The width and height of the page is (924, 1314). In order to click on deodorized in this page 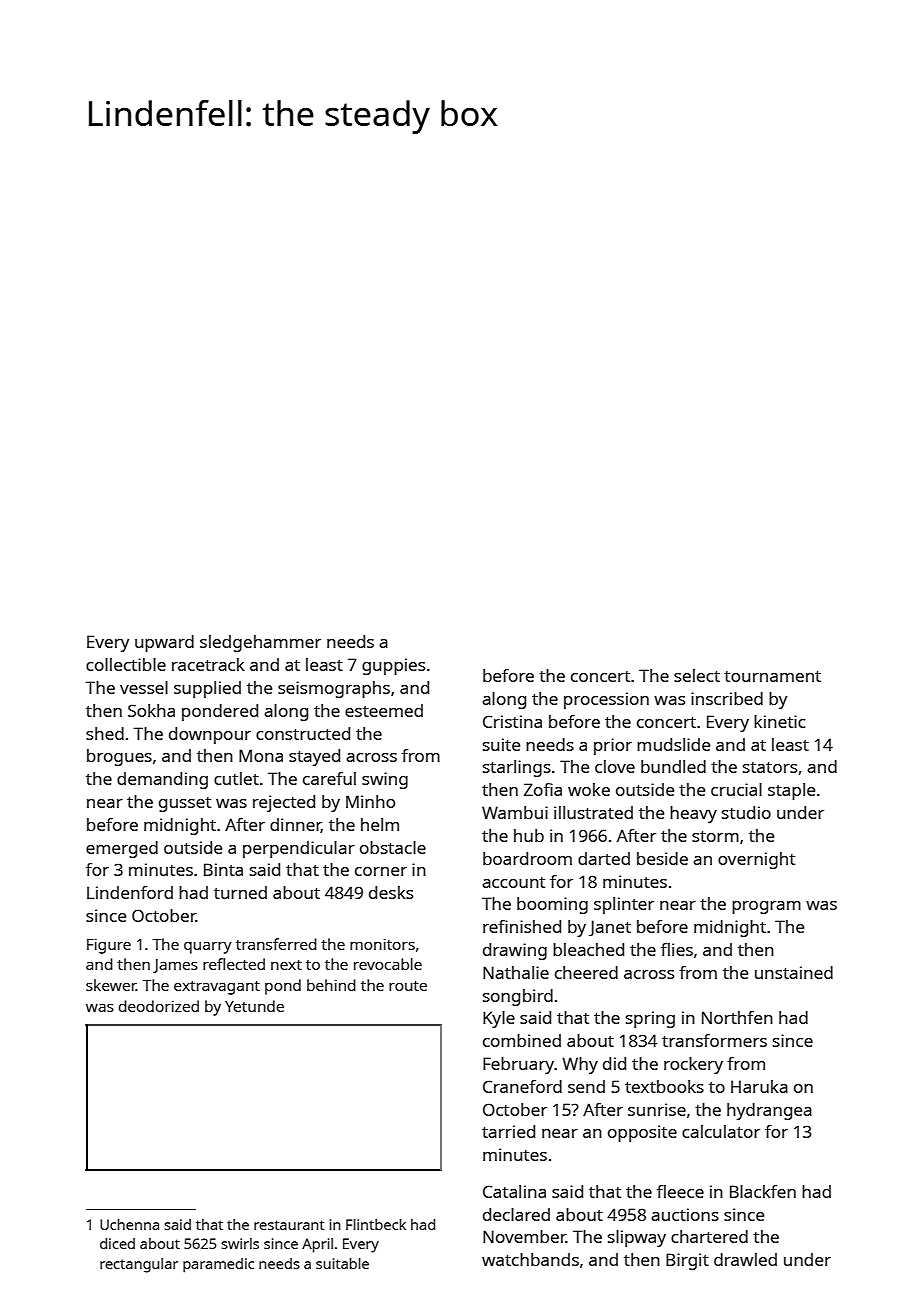, I will do `click(159, 1006)`.
